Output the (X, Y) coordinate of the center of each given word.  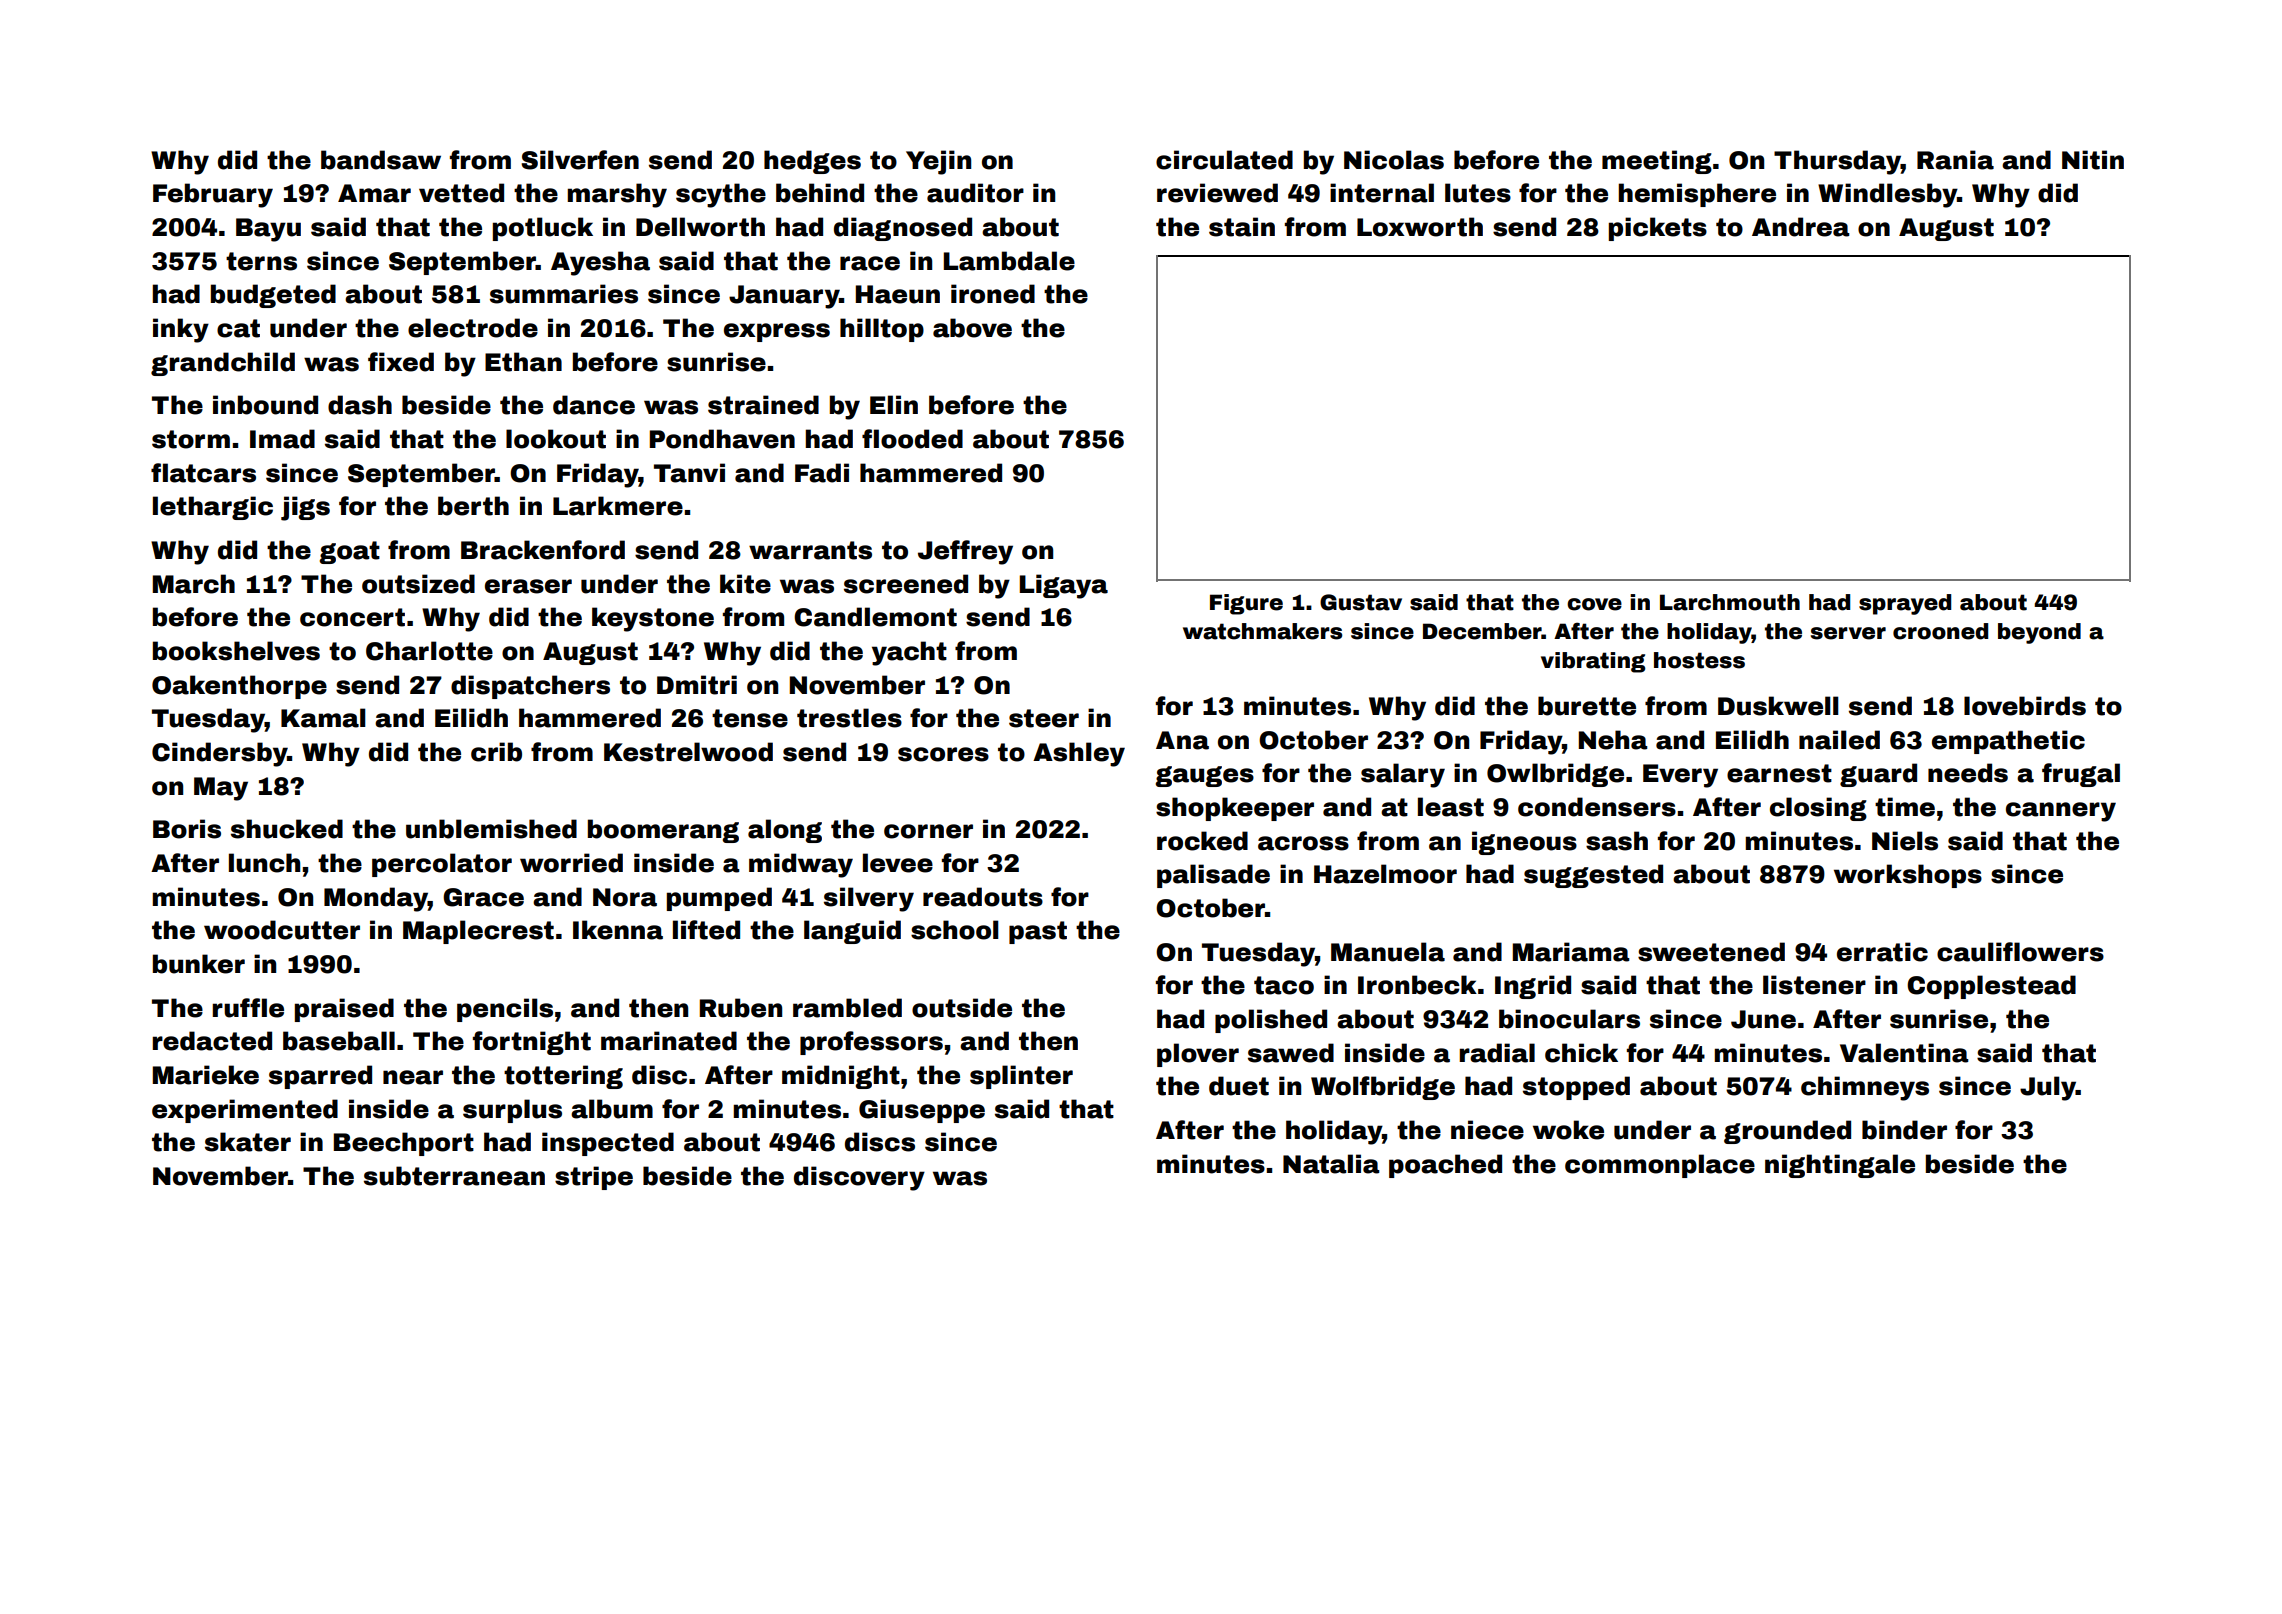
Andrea (1801, 227)
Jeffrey (965, 552)
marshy (617, 195)
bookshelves (236, 651)
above (972, 328)
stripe (594, 1178)
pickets (1658, 229)
